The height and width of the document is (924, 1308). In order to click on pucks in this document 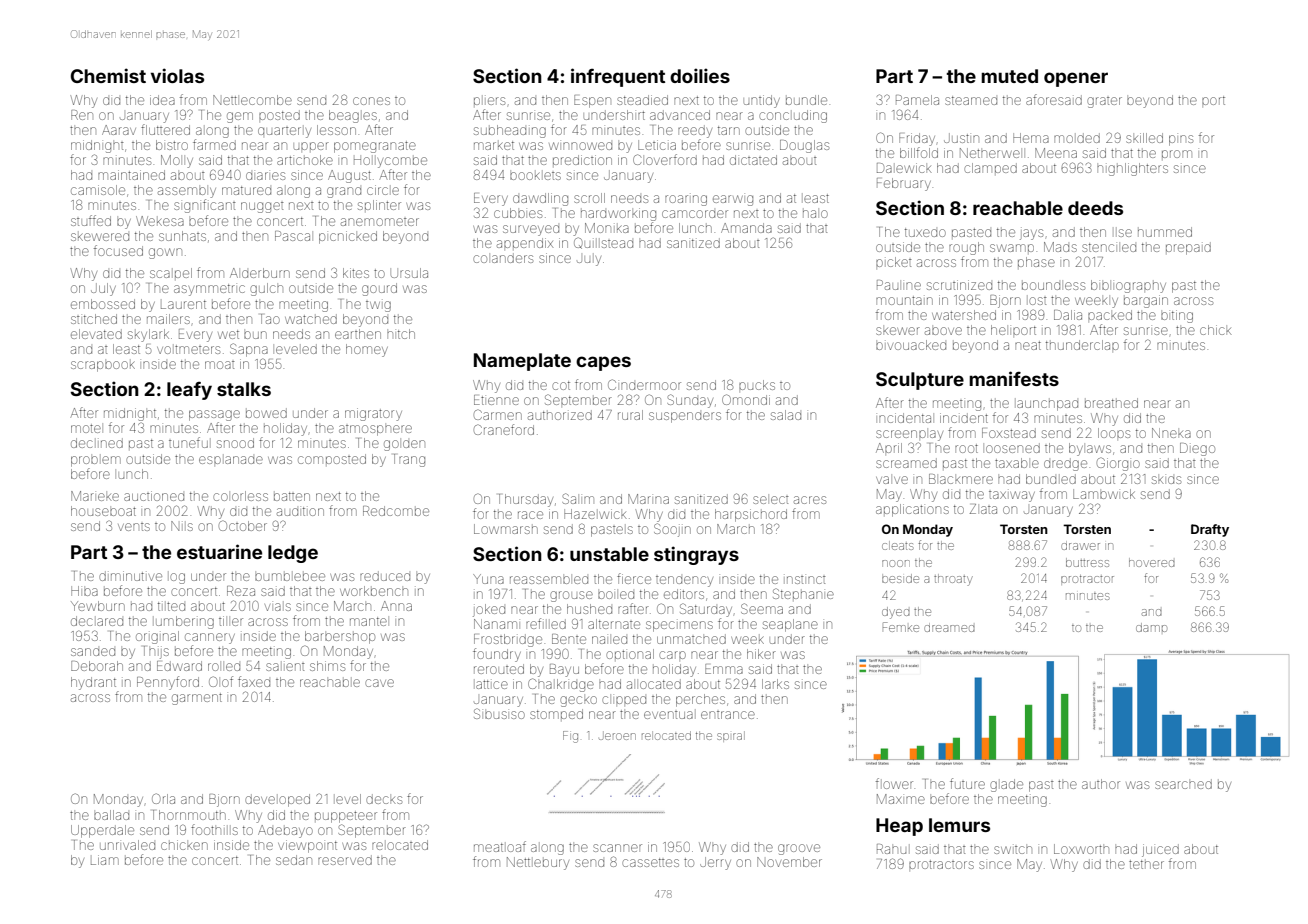, I will do `click(757, 385)`.
